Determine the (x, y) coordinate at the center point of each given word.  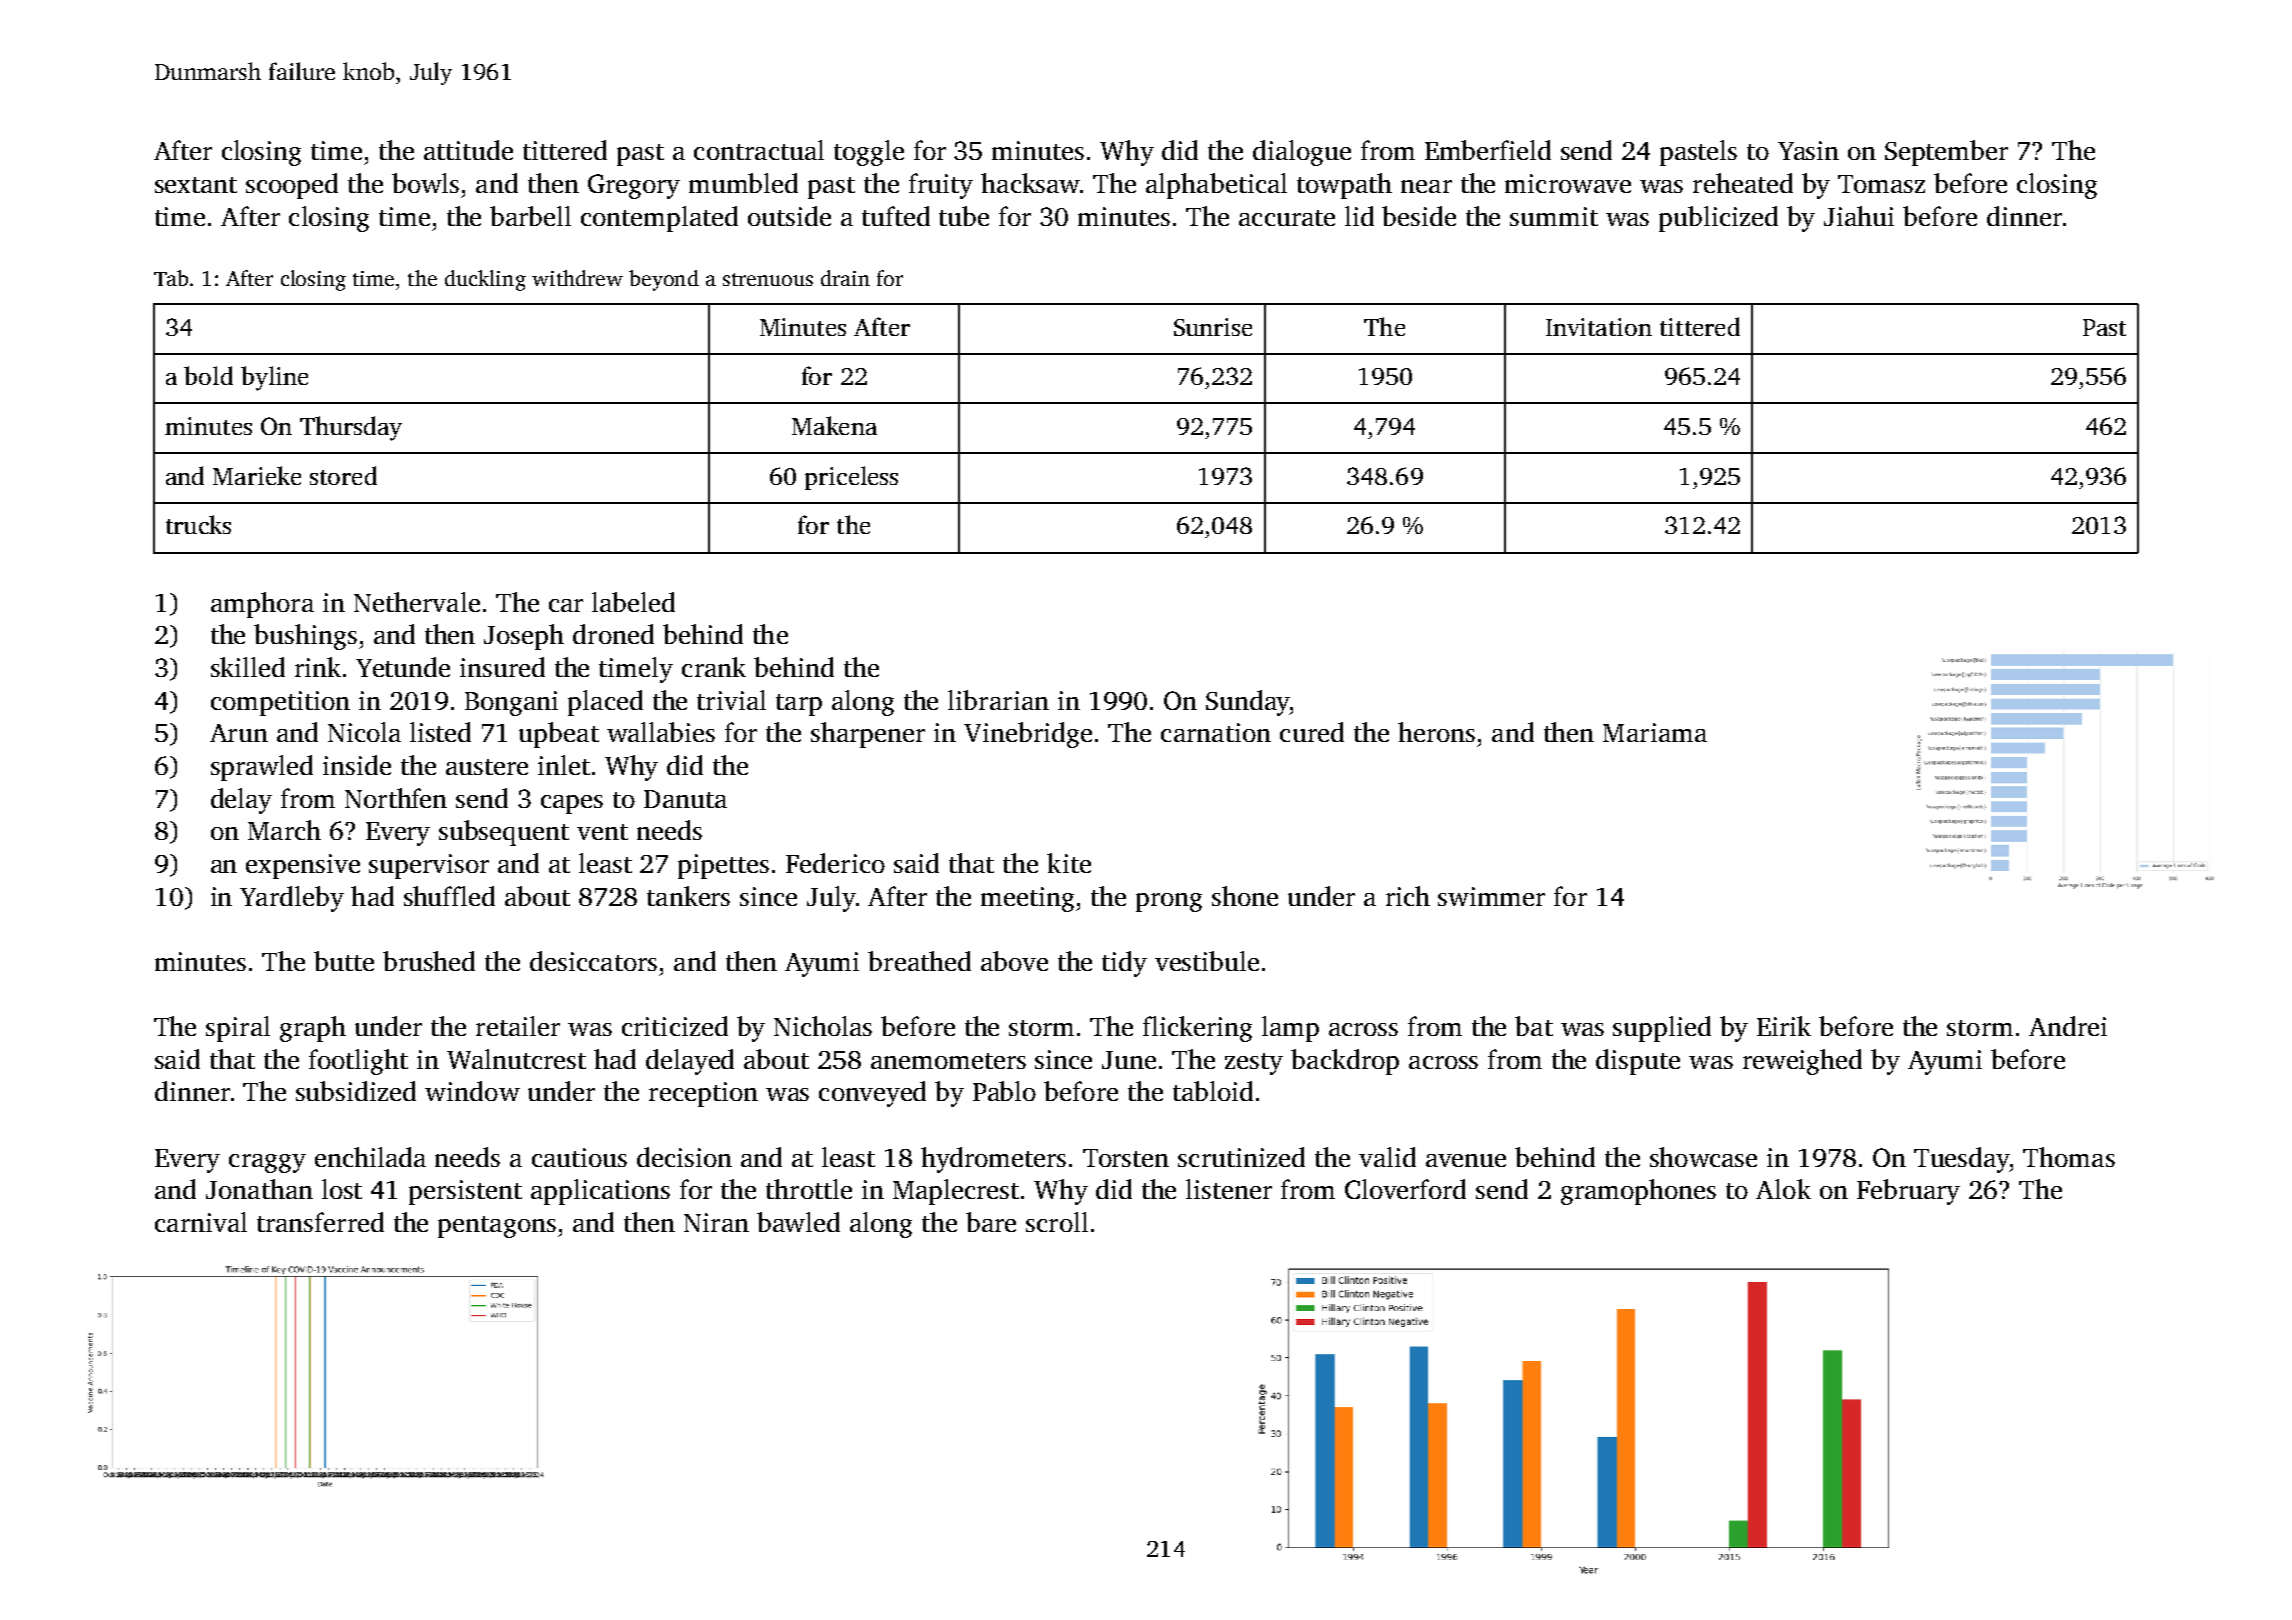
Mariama (1655, 732)
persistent (465, 1192)
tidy (1124, 964)
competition (280, 703)
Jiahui (1859, 216)
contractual (759, 150)
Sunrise (1213, 327)
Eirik (1784, 1026)
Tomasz (1881, 184)
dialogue (1302, 153)
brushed (429, 961)
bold (208, 375)
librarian (998, 700)
